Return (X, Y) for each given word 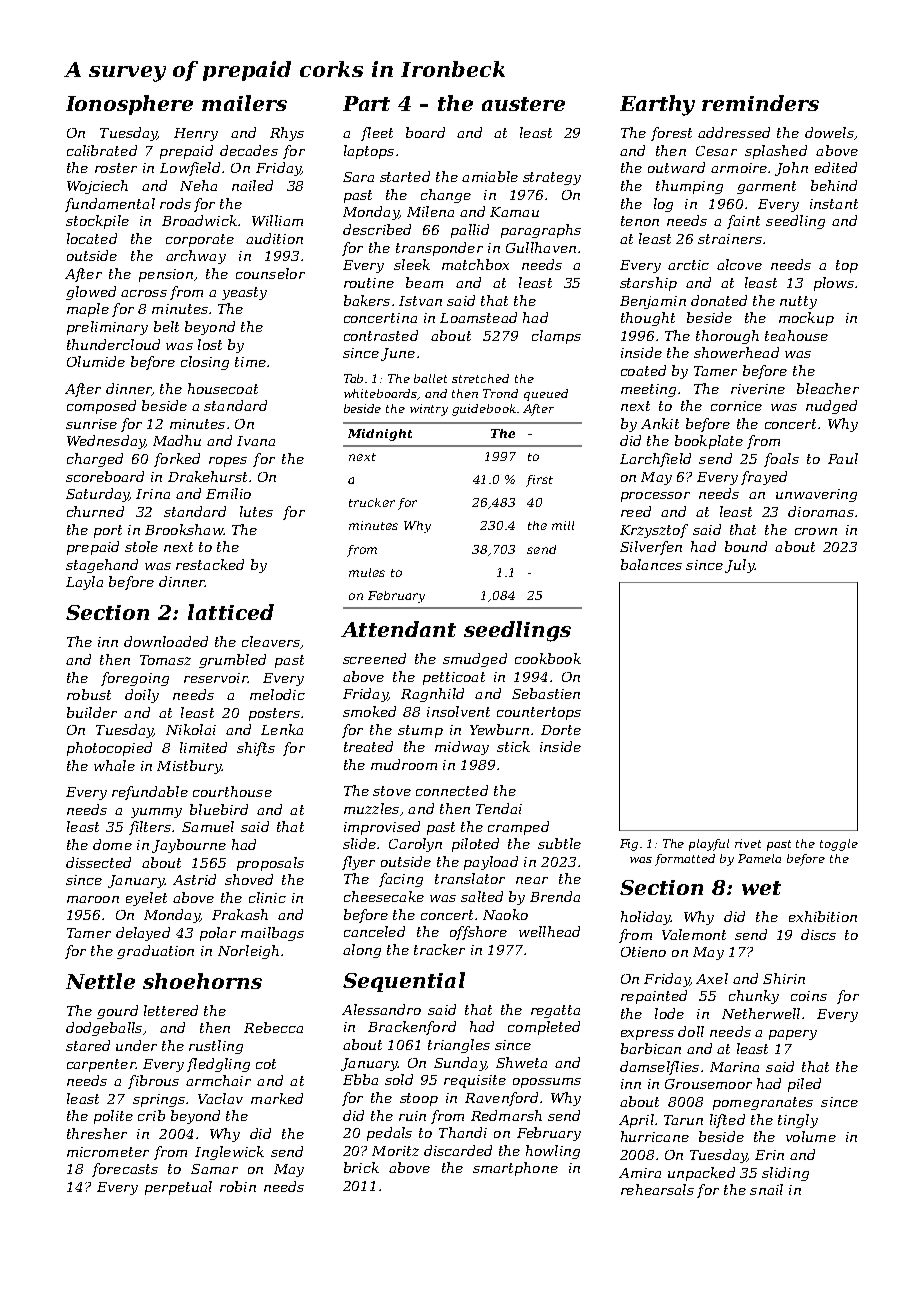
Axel (712, 978)
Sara (358, 177)
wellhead (549, 931)
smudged (475, 660)
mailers (244, 103)
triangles (459, 1046)
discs (818, 934)
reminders (760, 103)
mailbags (272, 934)
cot (266, 1064)
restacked (210, 564)
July (739, 566)
